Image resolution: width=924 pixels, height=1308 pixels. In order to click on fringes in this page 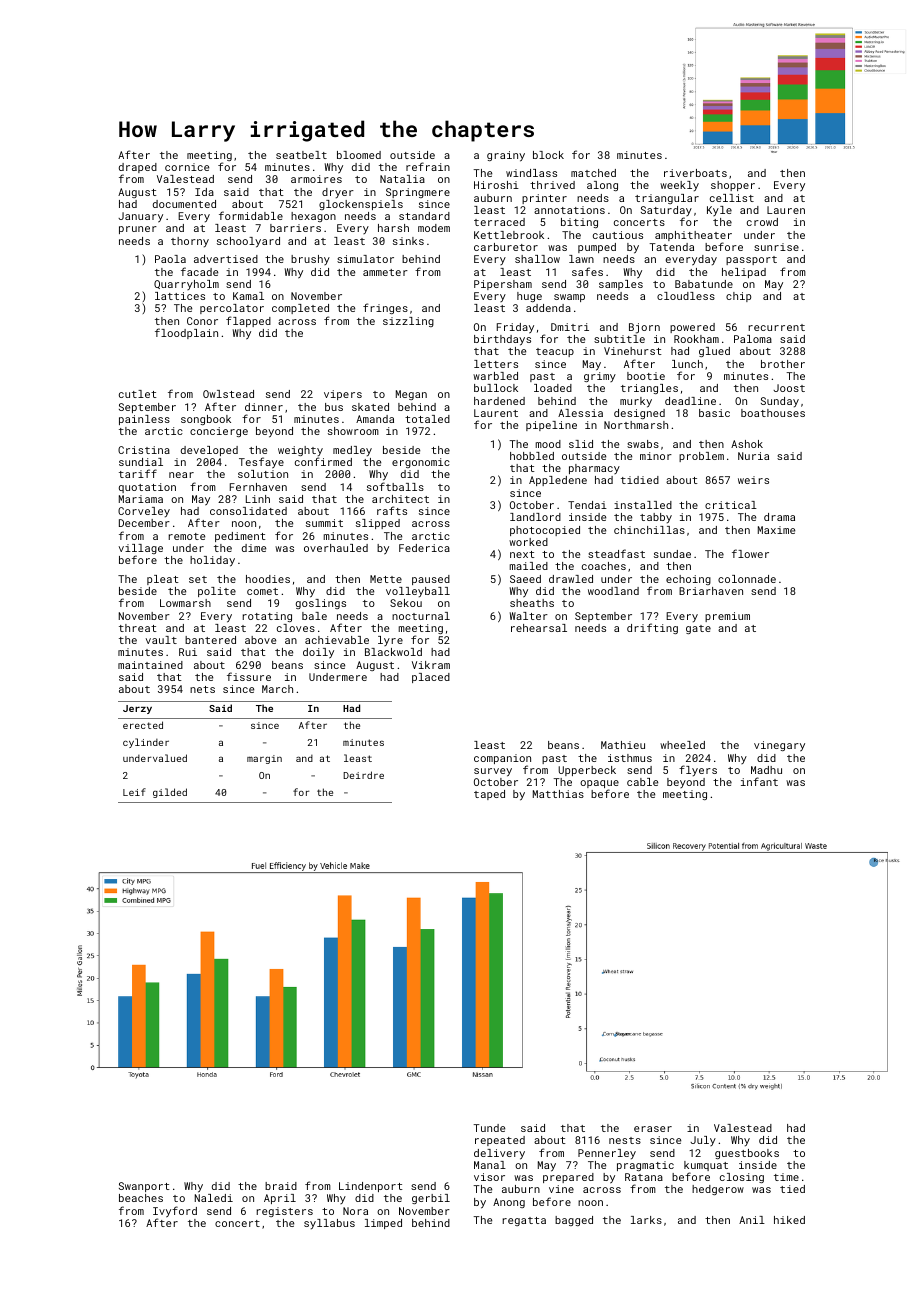, I will do `click(385, 308)`.
